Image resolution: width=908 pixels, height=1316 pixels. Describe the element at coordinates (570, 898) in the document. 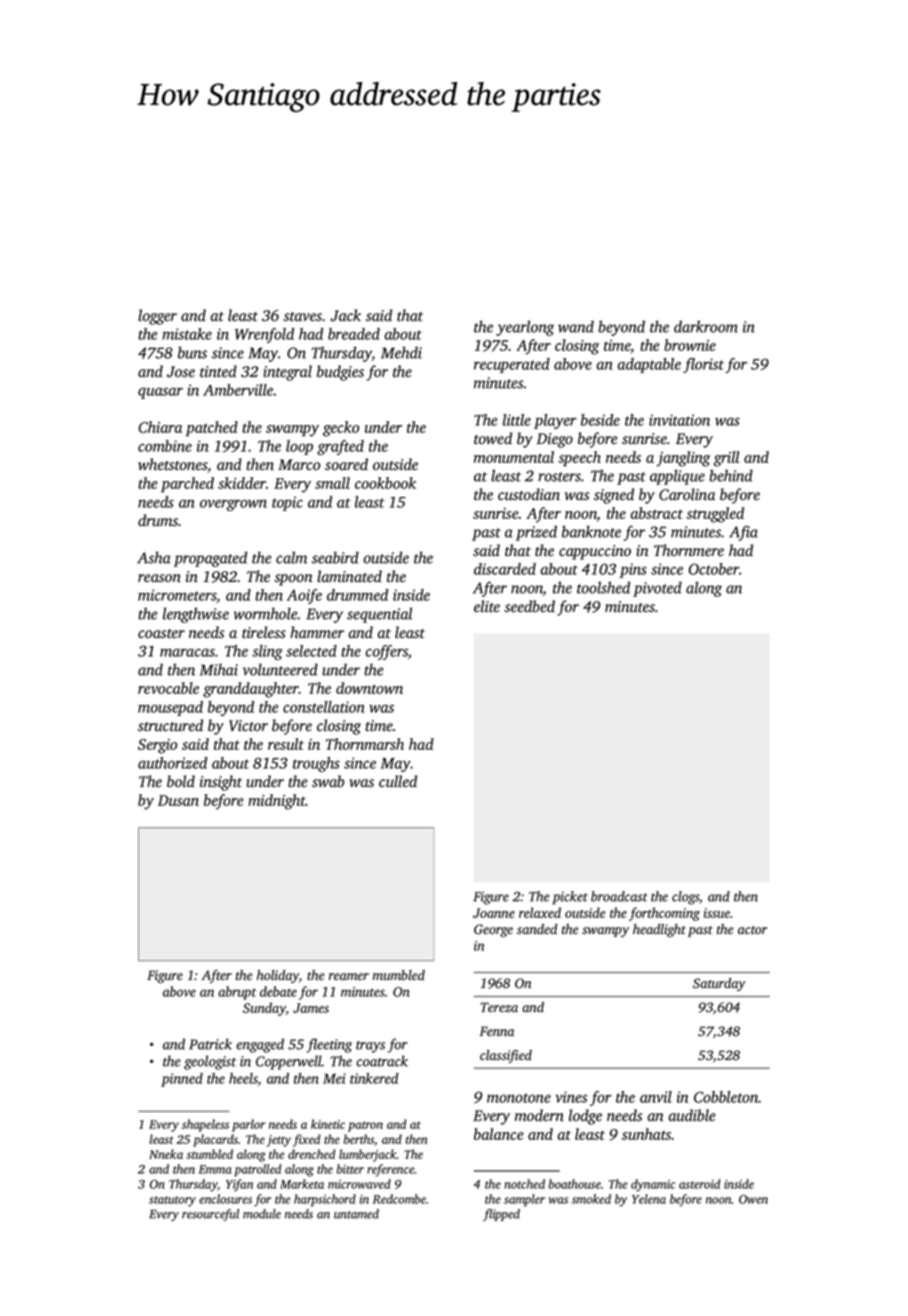

I see `picket` at that location.
